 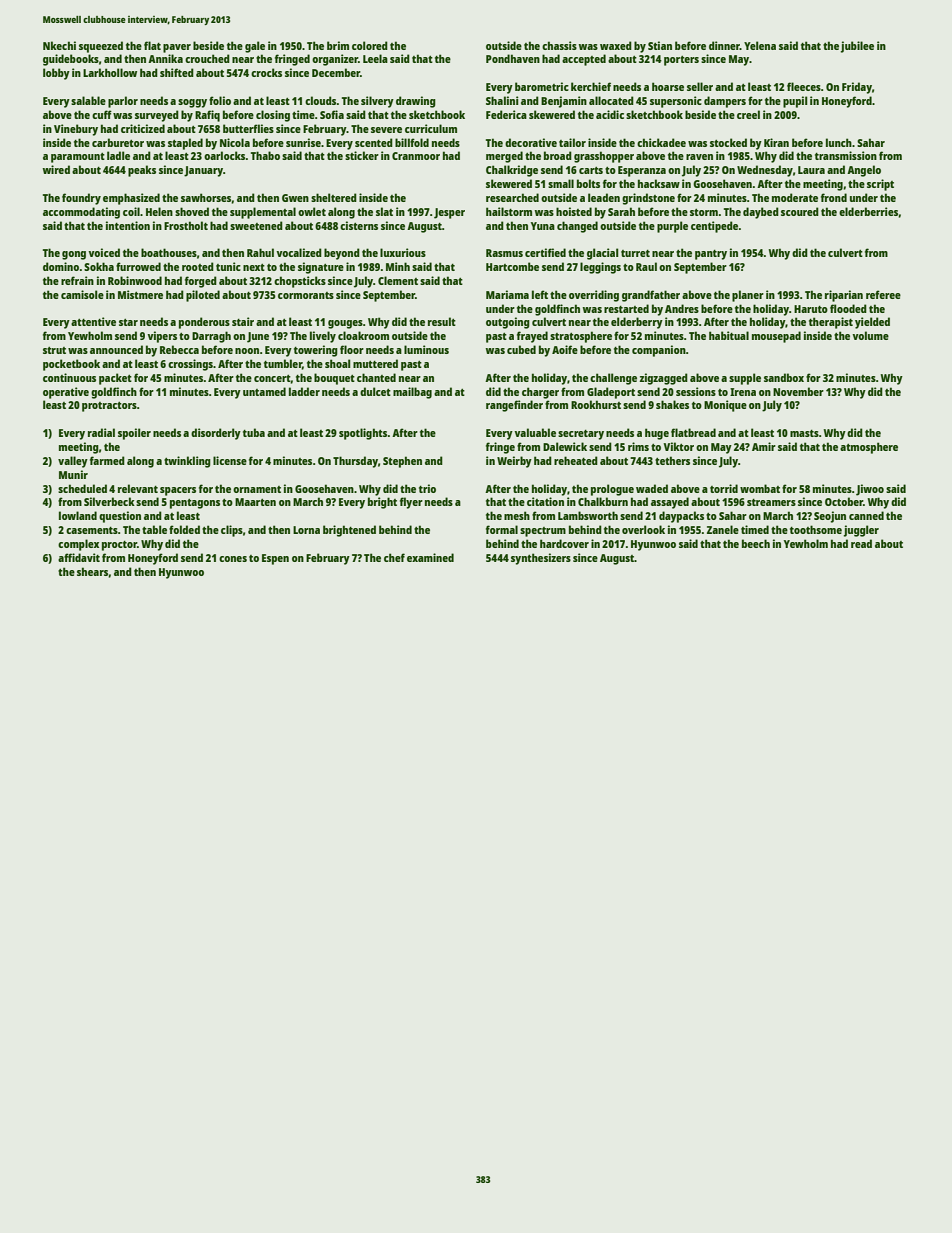 I want to click on camisole, so click(x=82, y=294).
